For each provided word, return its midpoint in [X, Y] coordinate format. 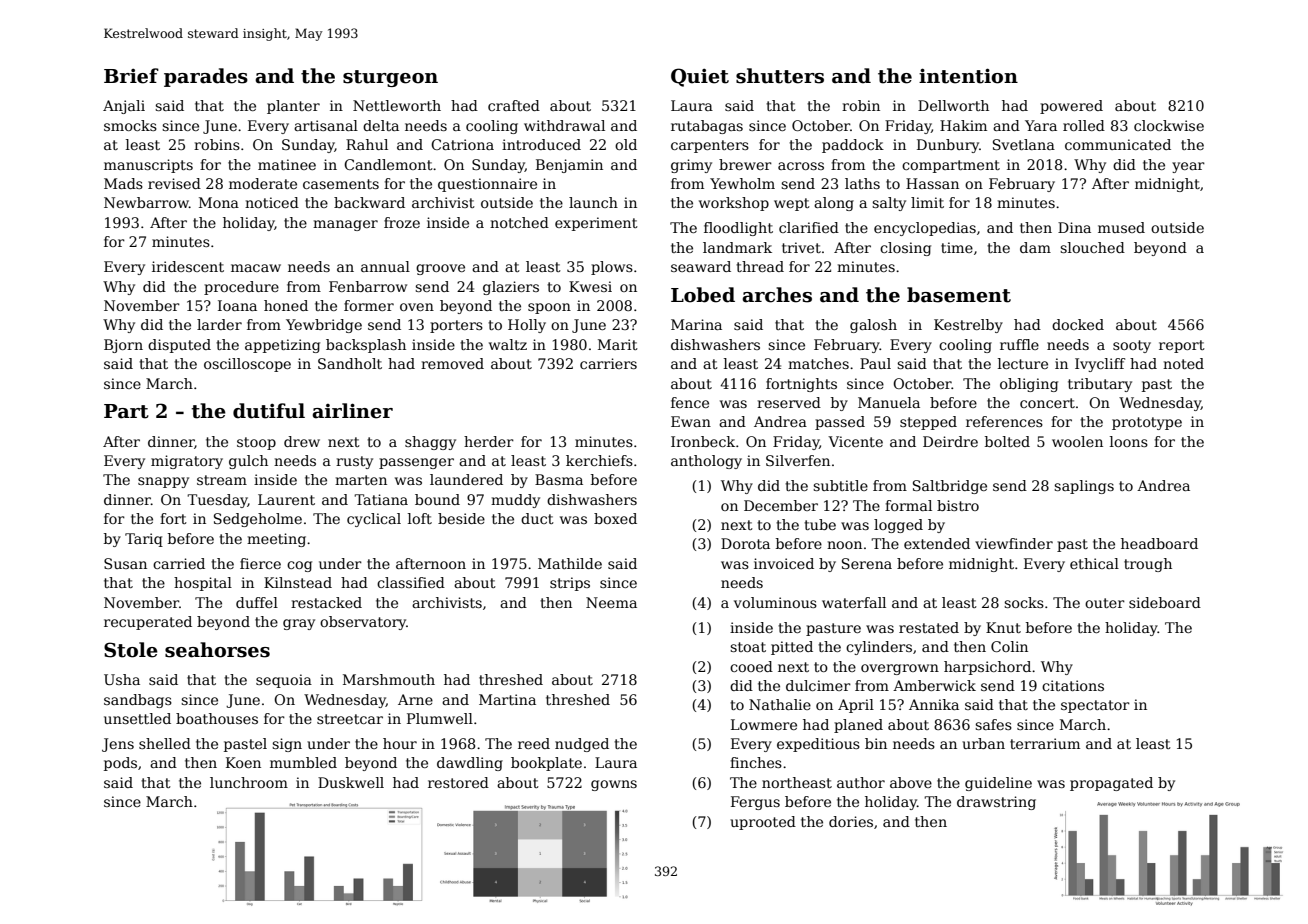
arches [777, 295]
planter [293, 107]
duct [537, 518]
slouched [1092, 247]
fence [690, 402]
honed [286, 305]
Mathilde [570, 563]
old [626, 144]
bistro [958, 505]
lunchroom [249, 782]
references [1004, 421]
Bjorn [123, 346]
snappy [163, 482]
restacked [326, 602]
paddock [853, 146]
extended [937, 543]
